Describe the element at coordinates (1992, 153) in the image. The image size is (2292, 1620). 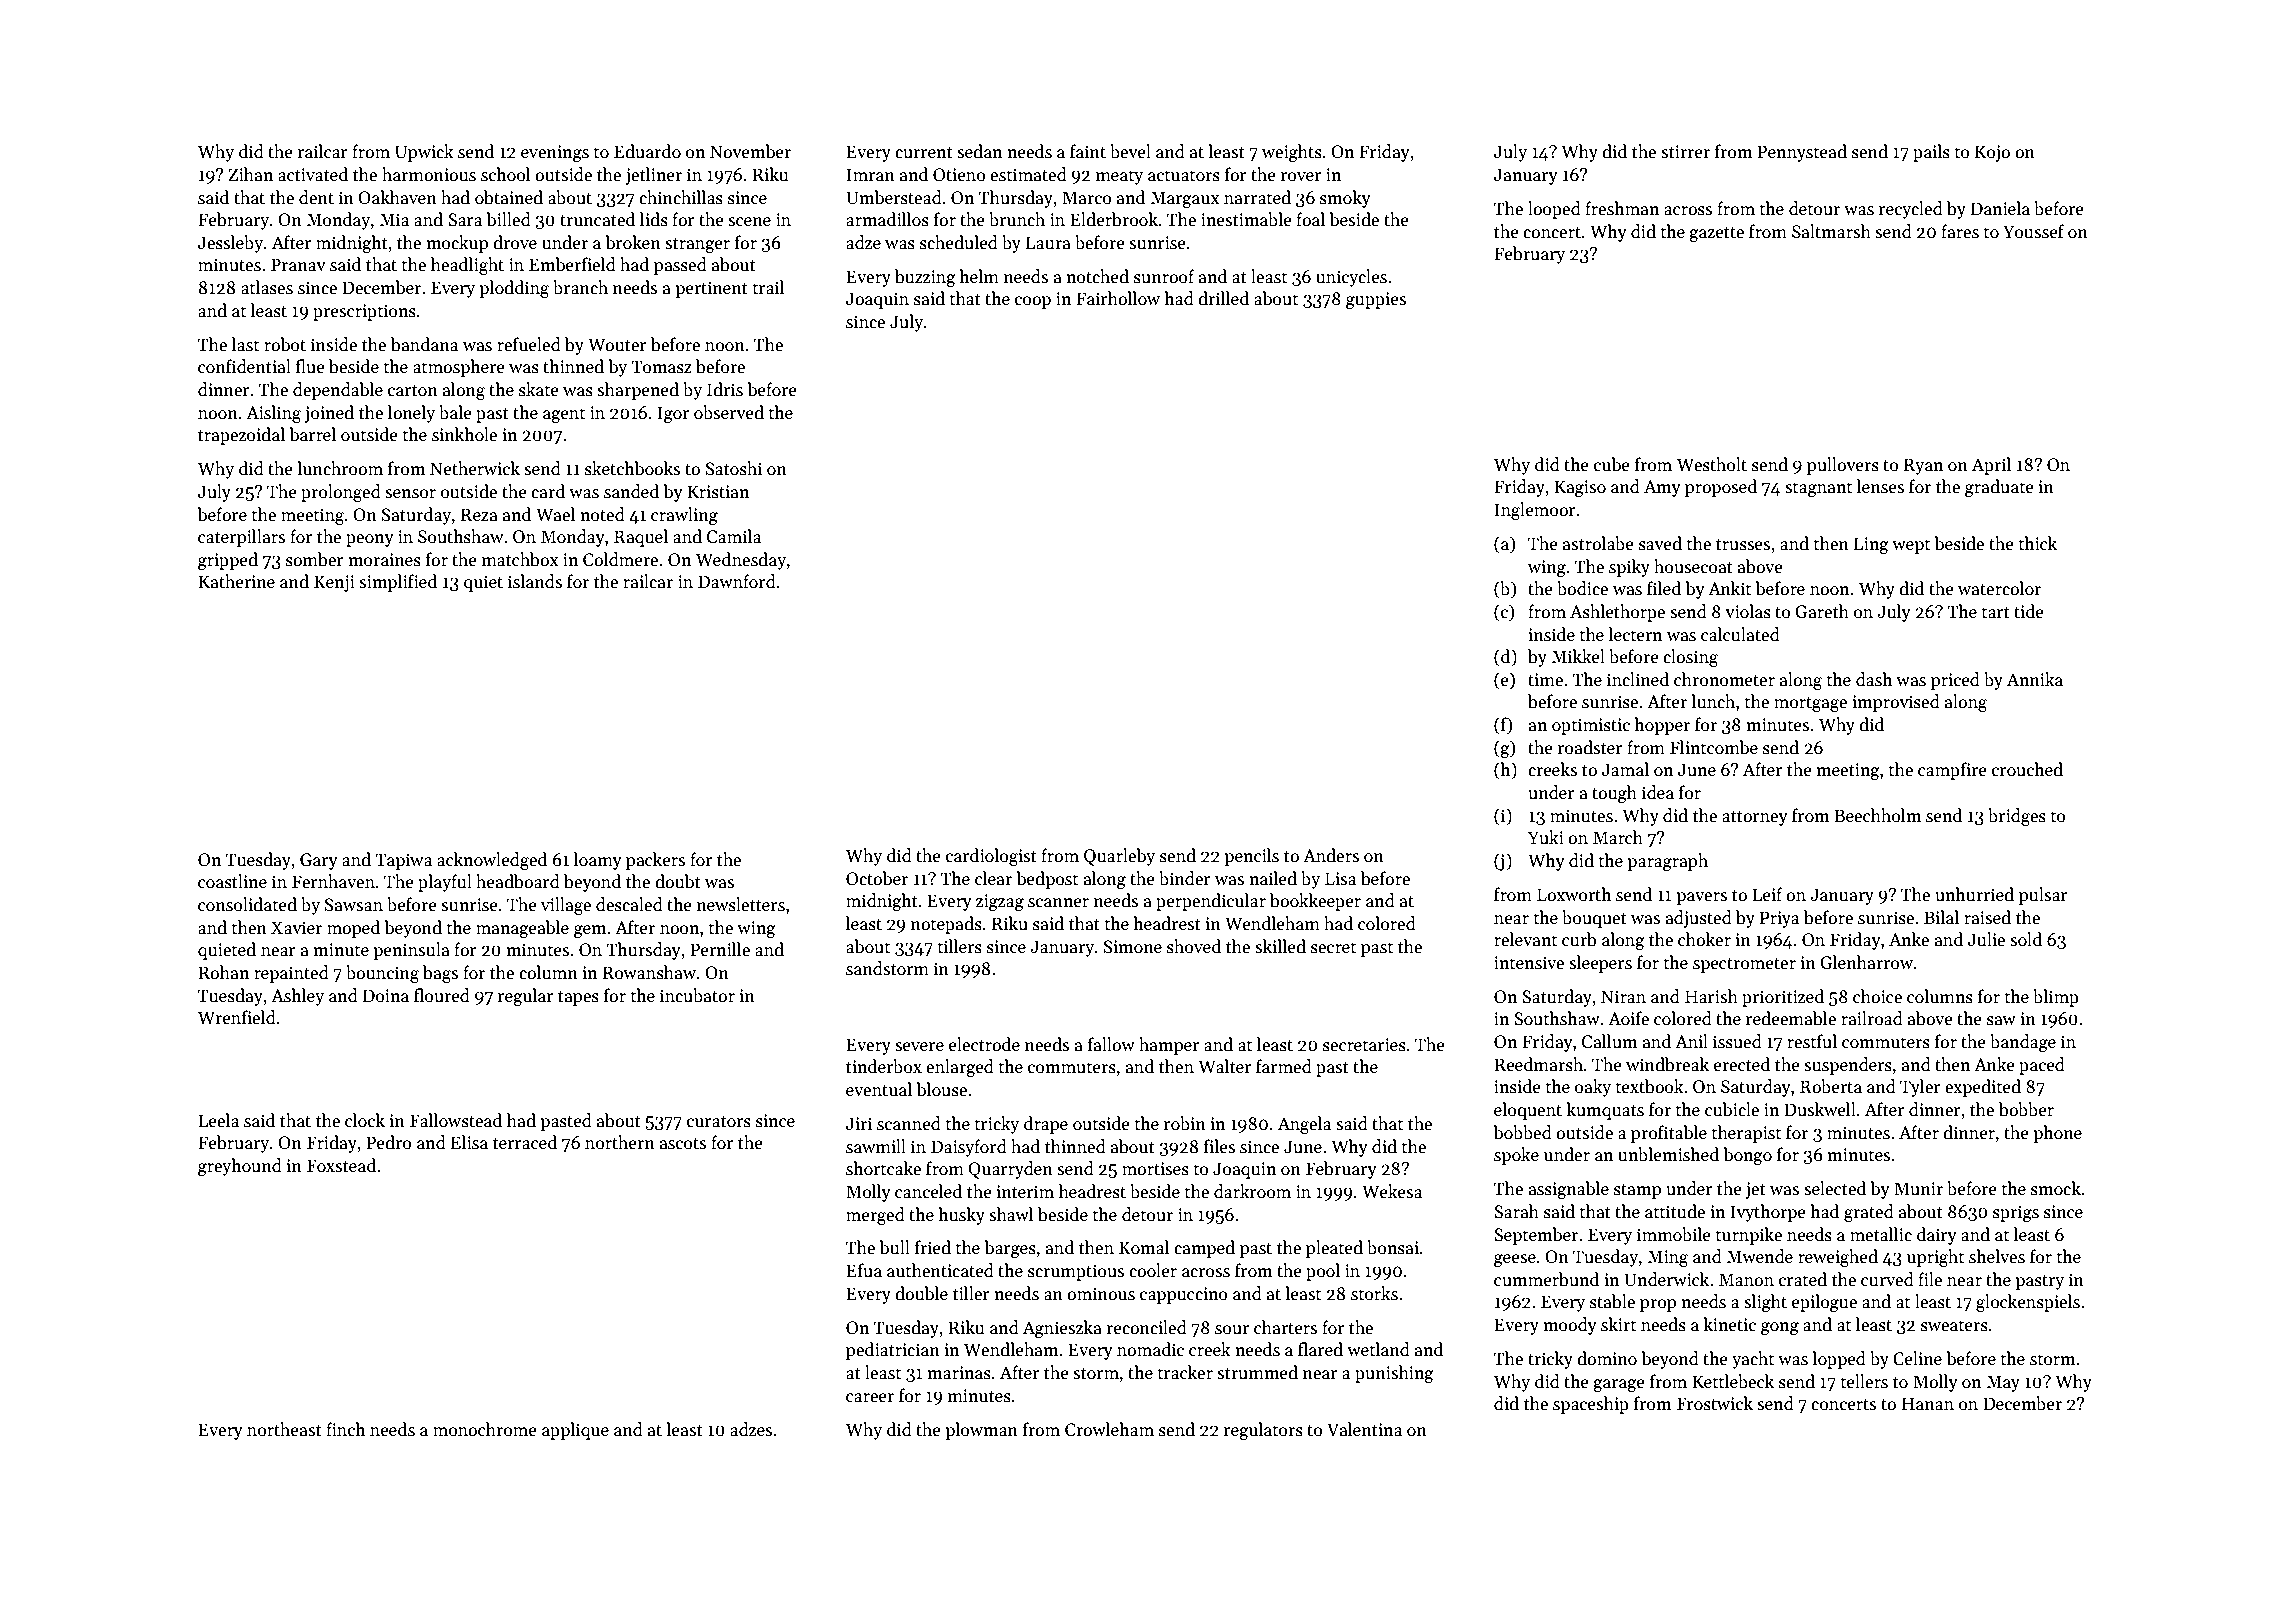
I see `Kojo` at that location.
